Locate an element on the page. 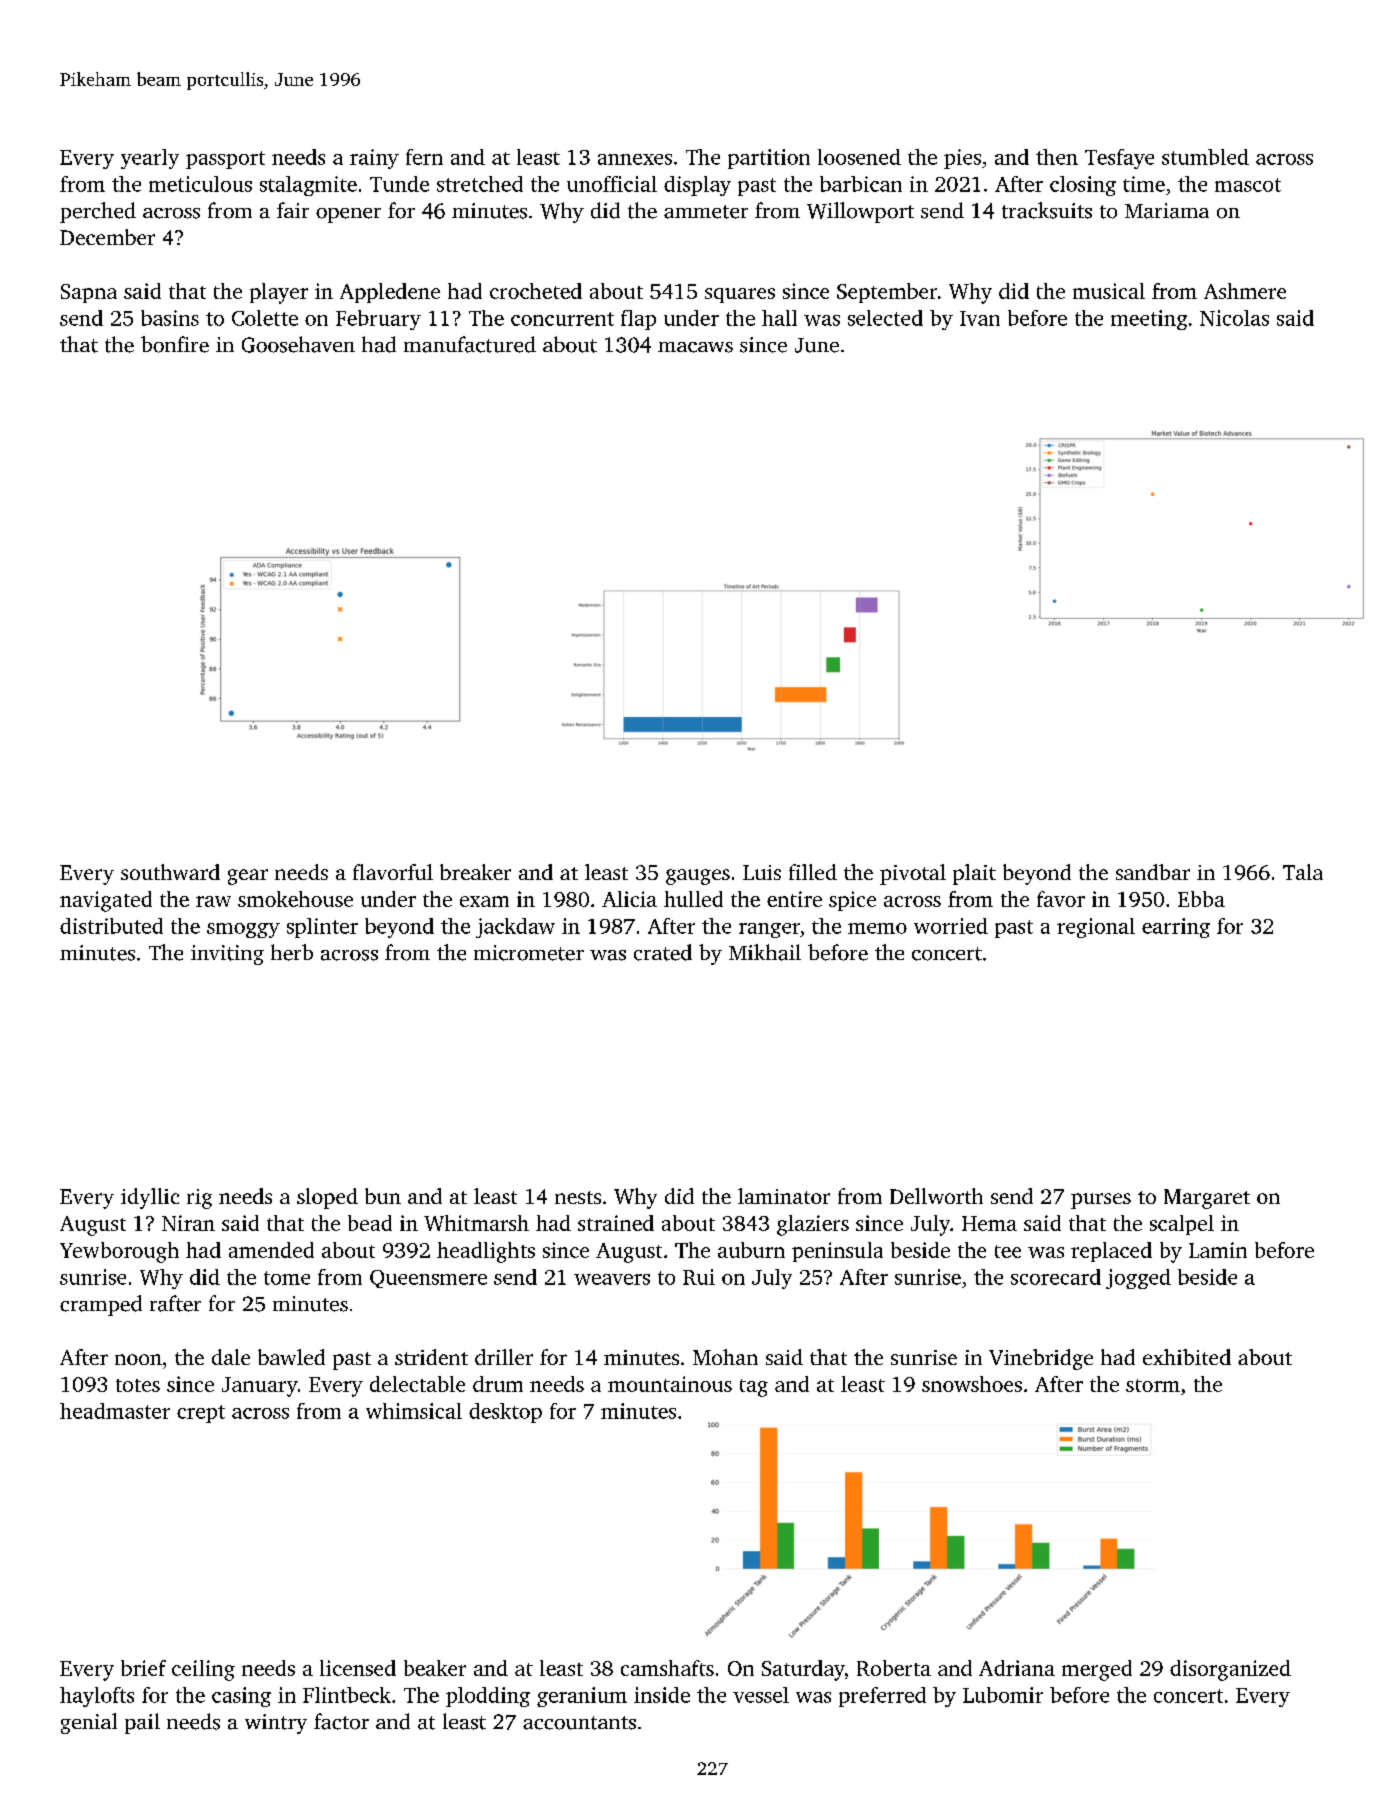 This page has width=1393, height=1803. annexes is located at coordinates (635, 159).
